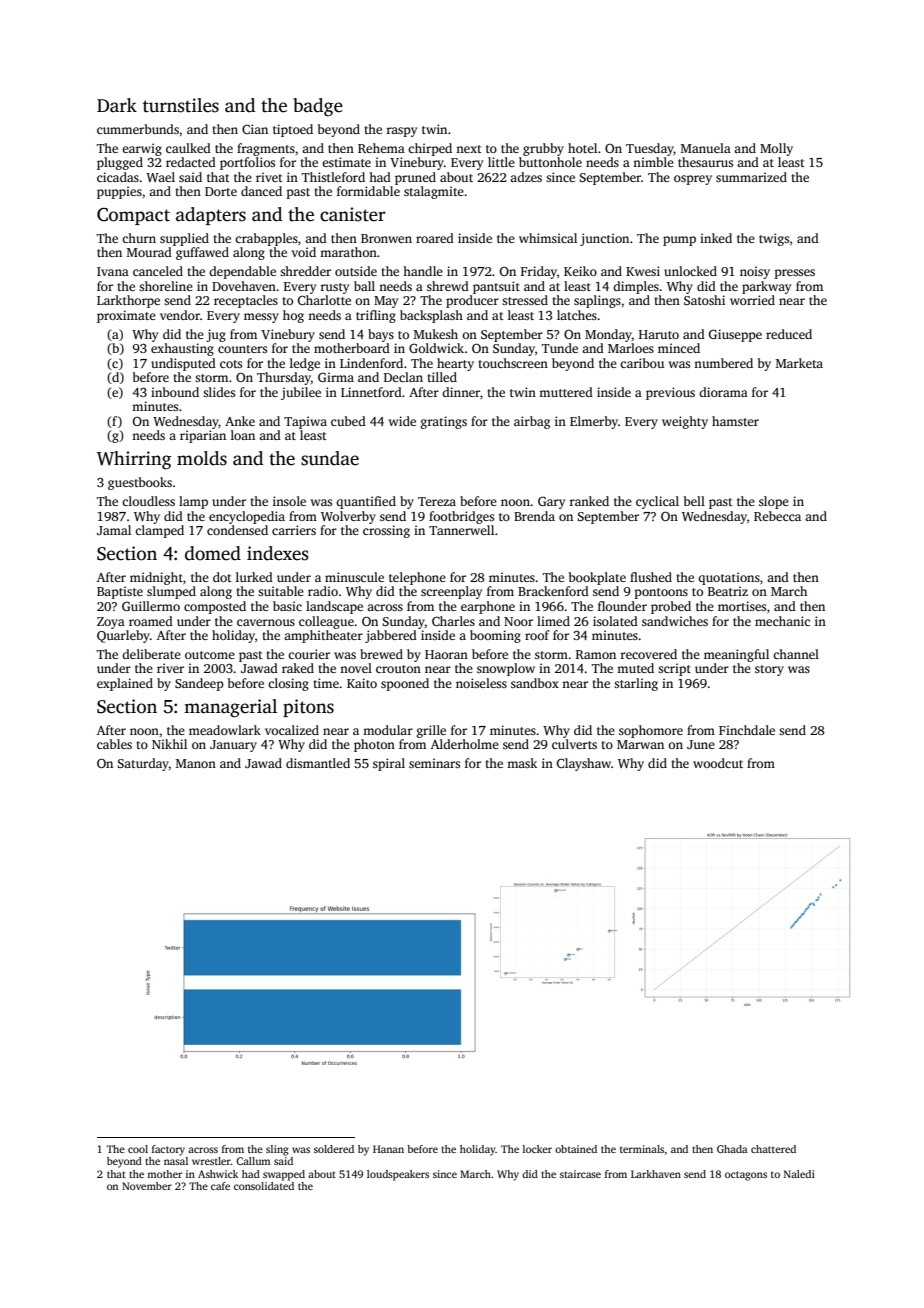 The width and height of the screenshot is (924, 1308). Describe the element at coordinates (334, 1149) in the screenshot. I see `soldered` at that location.
